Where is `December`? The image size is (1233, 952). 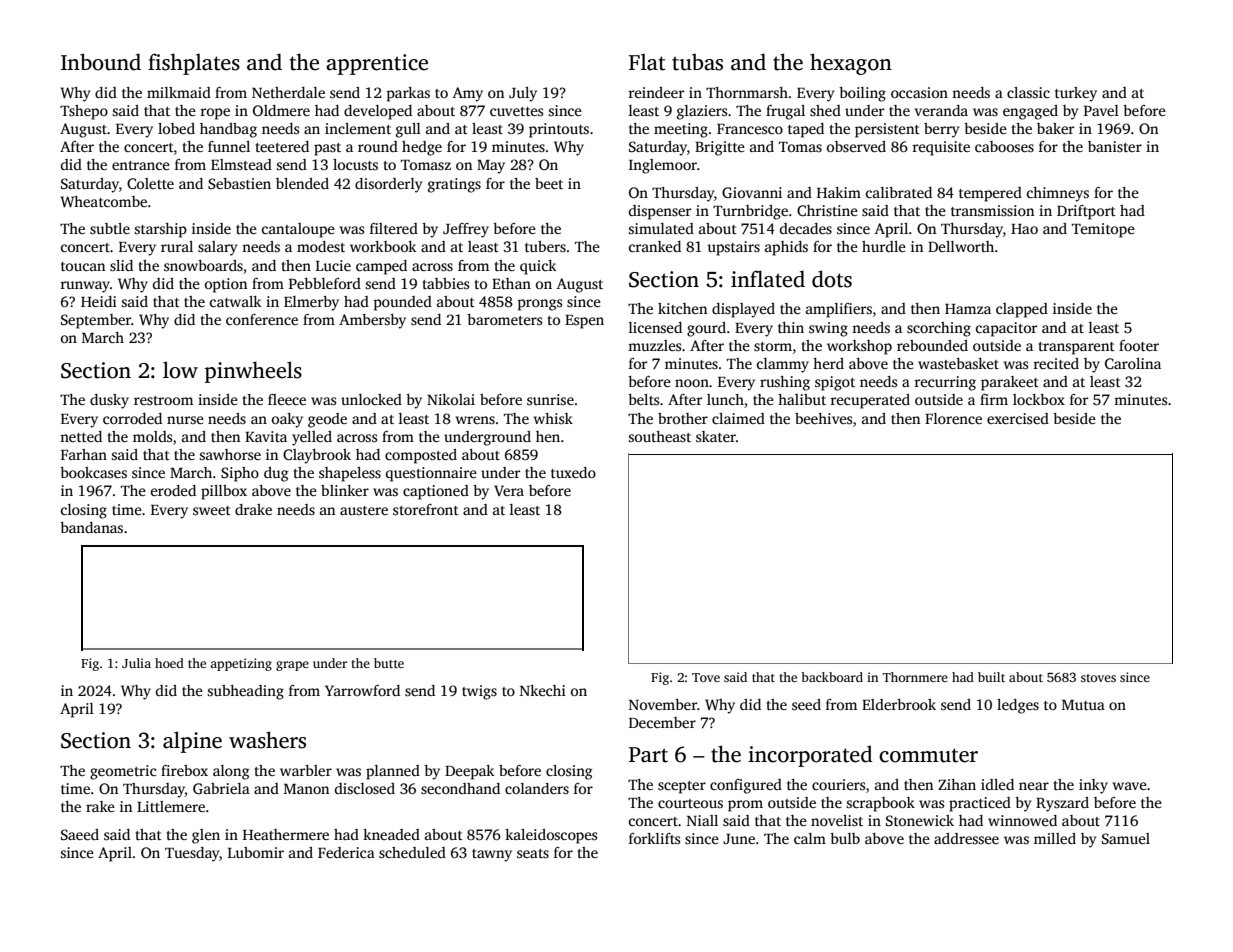
December is located at coordinates (662, 722).
